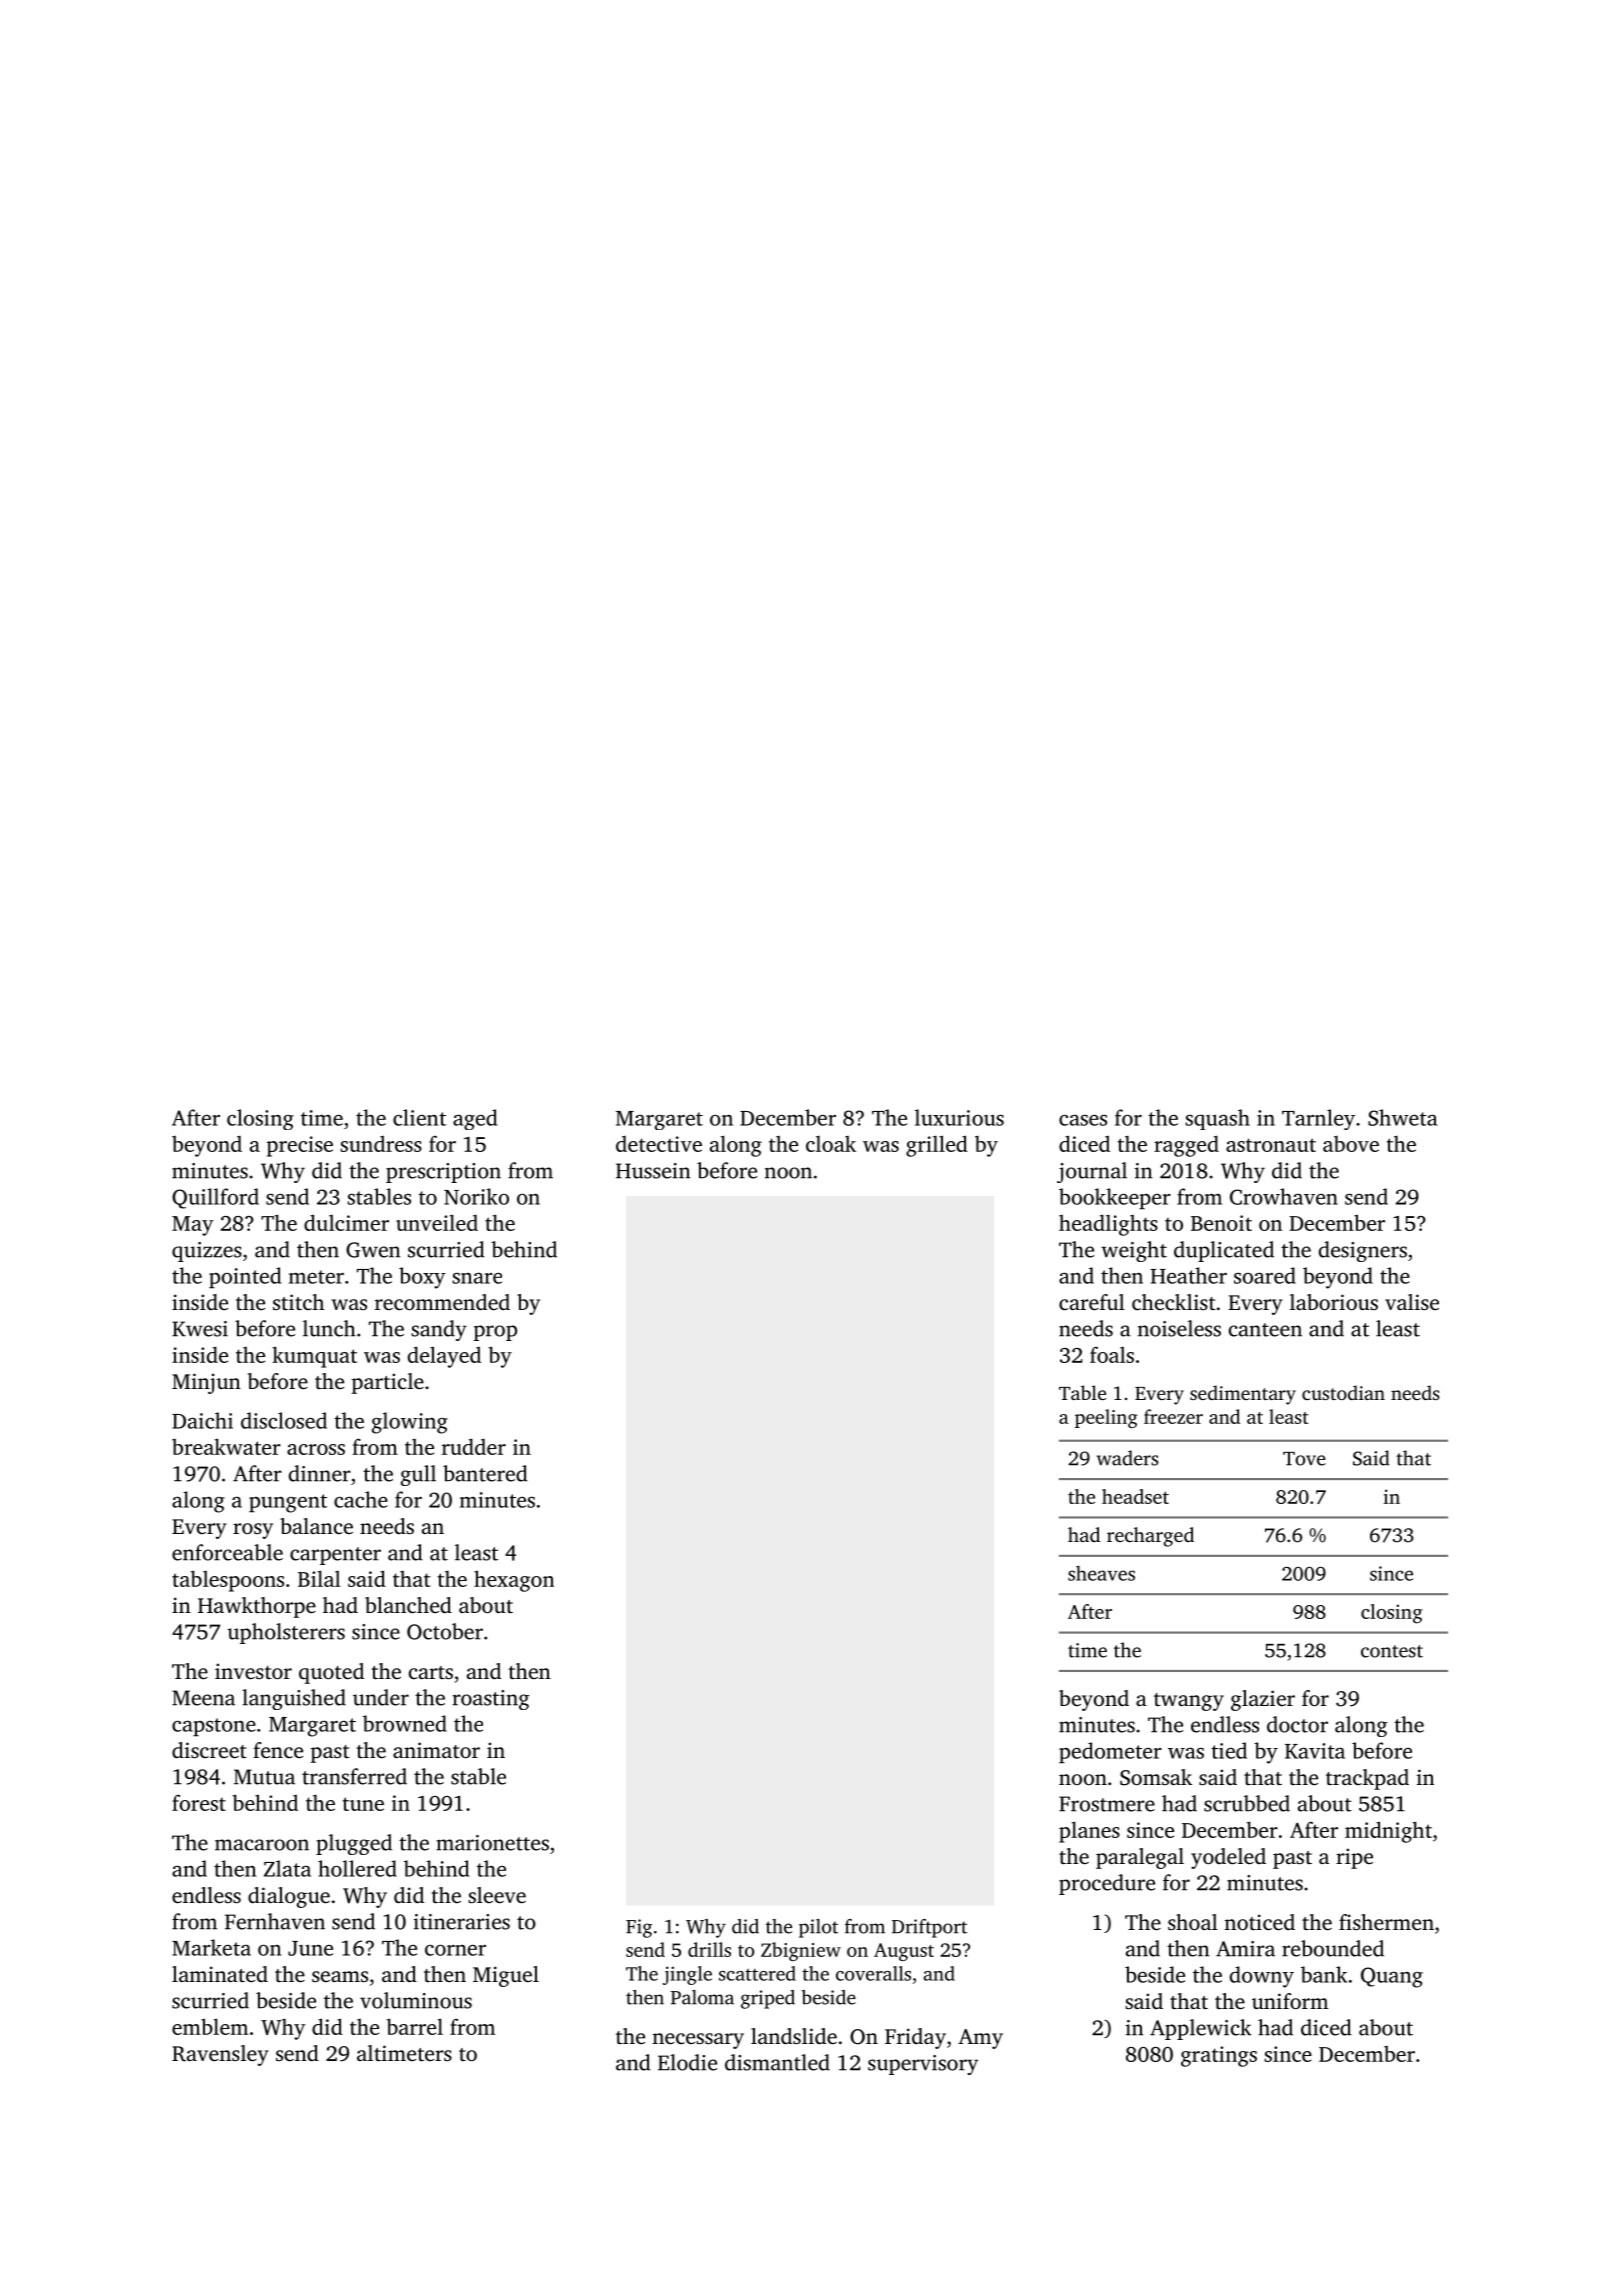 This screenshot has height=2292, width=1620. Describe the element at coordinates (199, 1802) in the screenshot. I see `forest` at that location.
